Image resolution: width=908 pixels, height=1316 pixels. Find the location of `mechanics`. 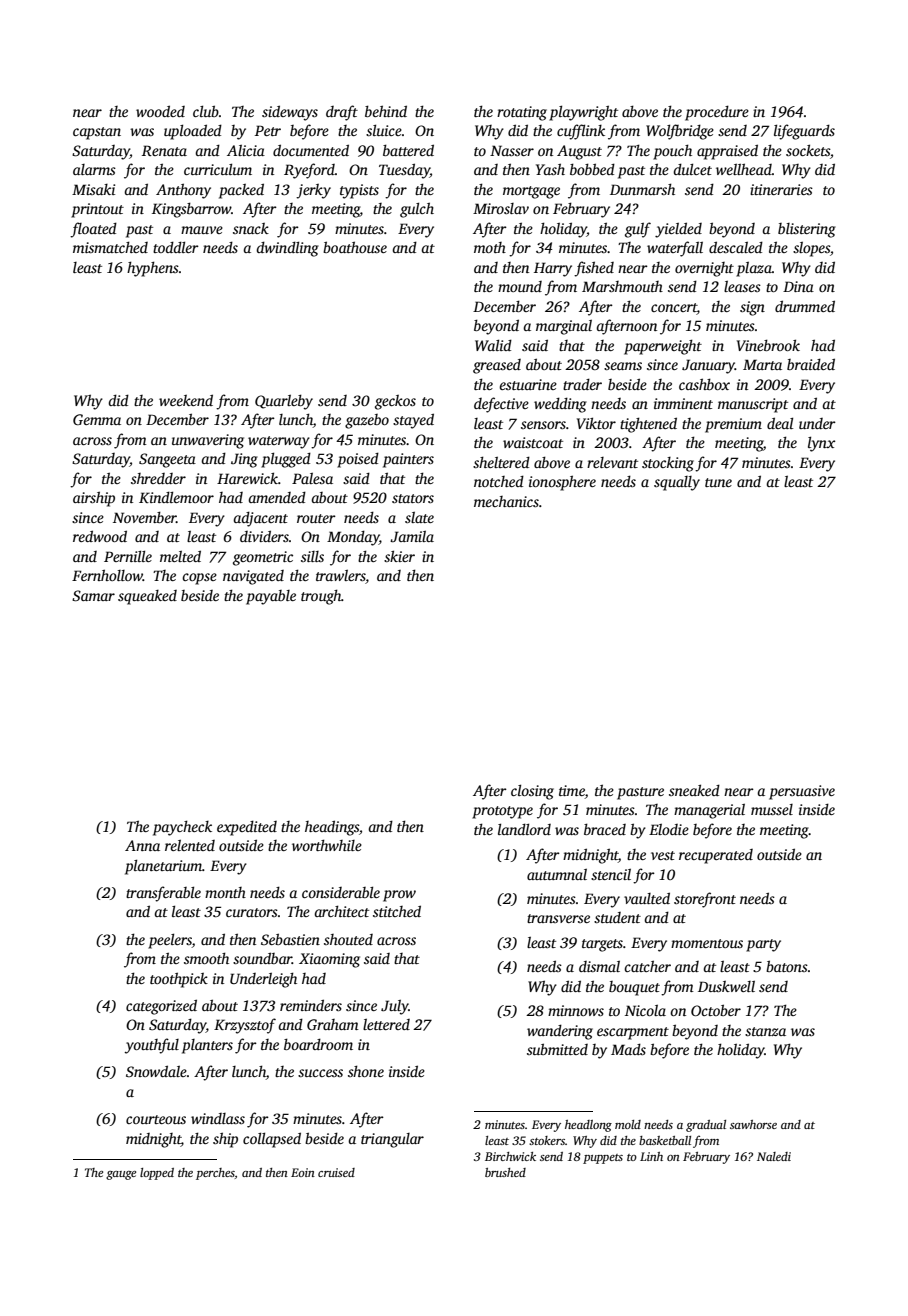

mechanics is located at coordinates (506, 501).
